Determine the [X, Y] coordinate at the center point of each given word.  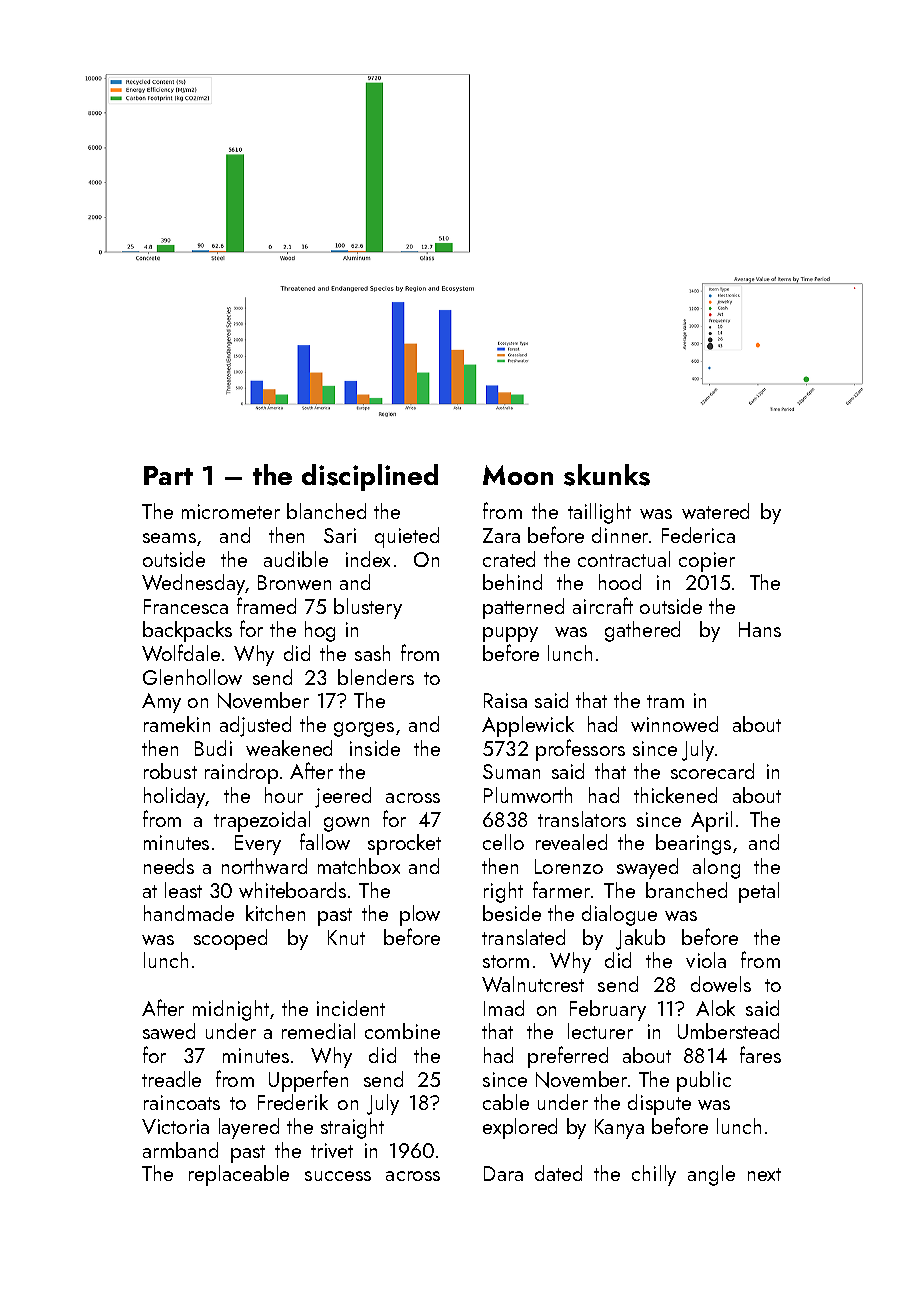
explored [520, 1128]
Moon [518, 475]
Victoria [175, 1126]
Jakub [640, 939]
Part [168, 475]
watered [715, 511]
